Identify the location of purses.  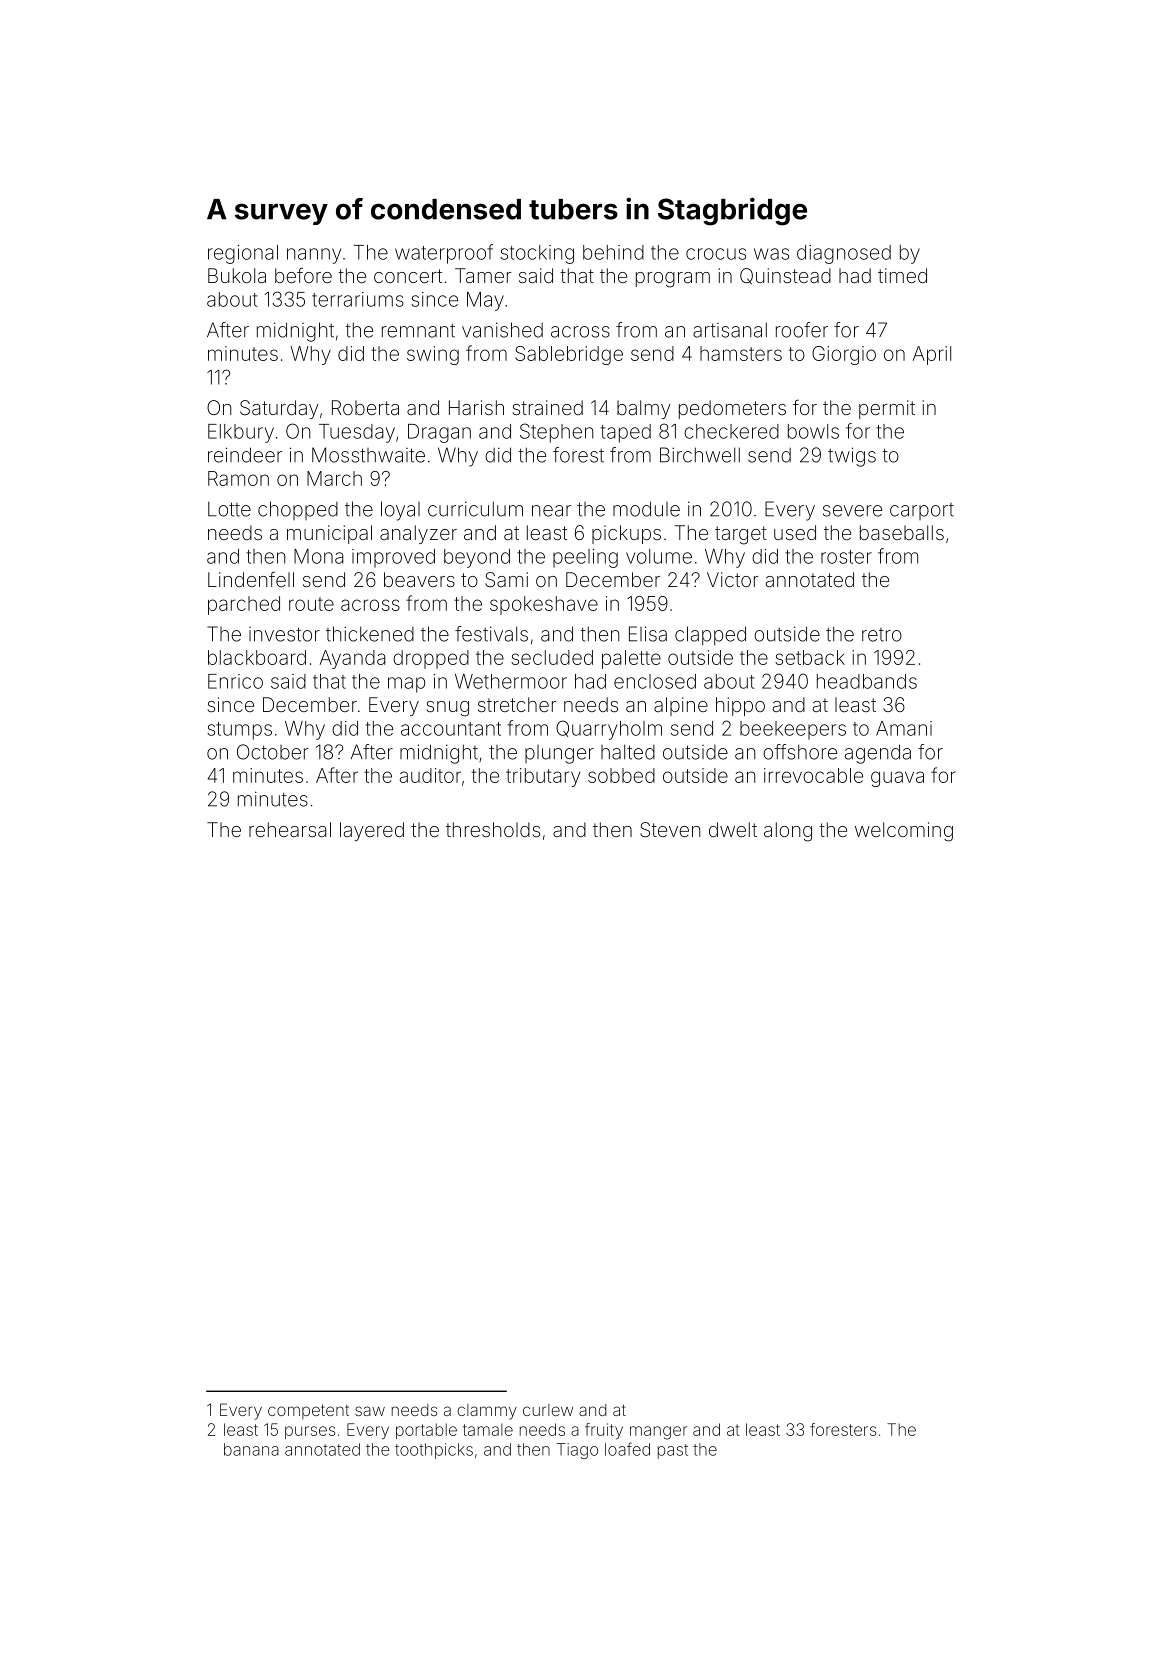
(310, 1432).
